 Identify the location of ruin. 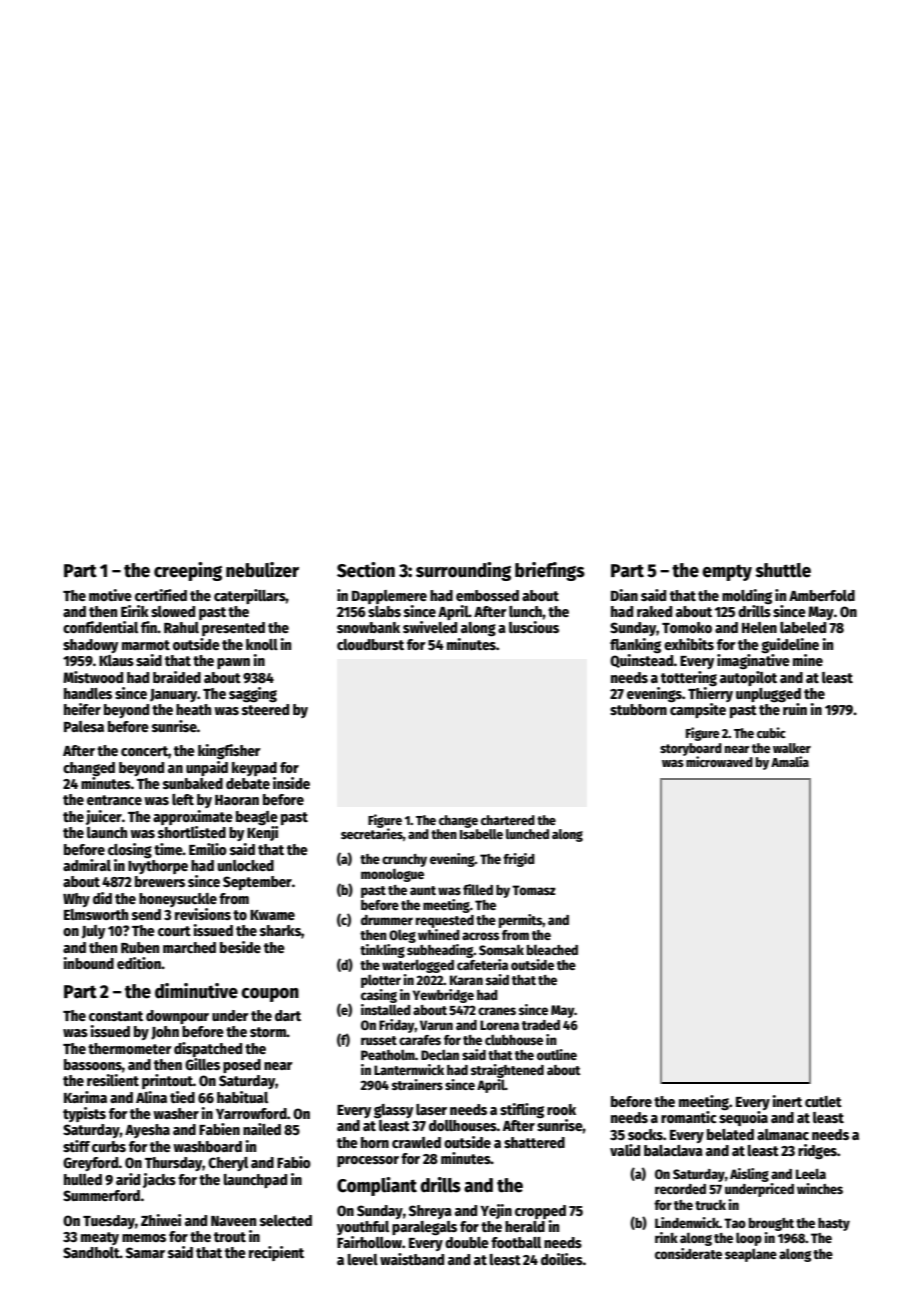
(795, 709).
